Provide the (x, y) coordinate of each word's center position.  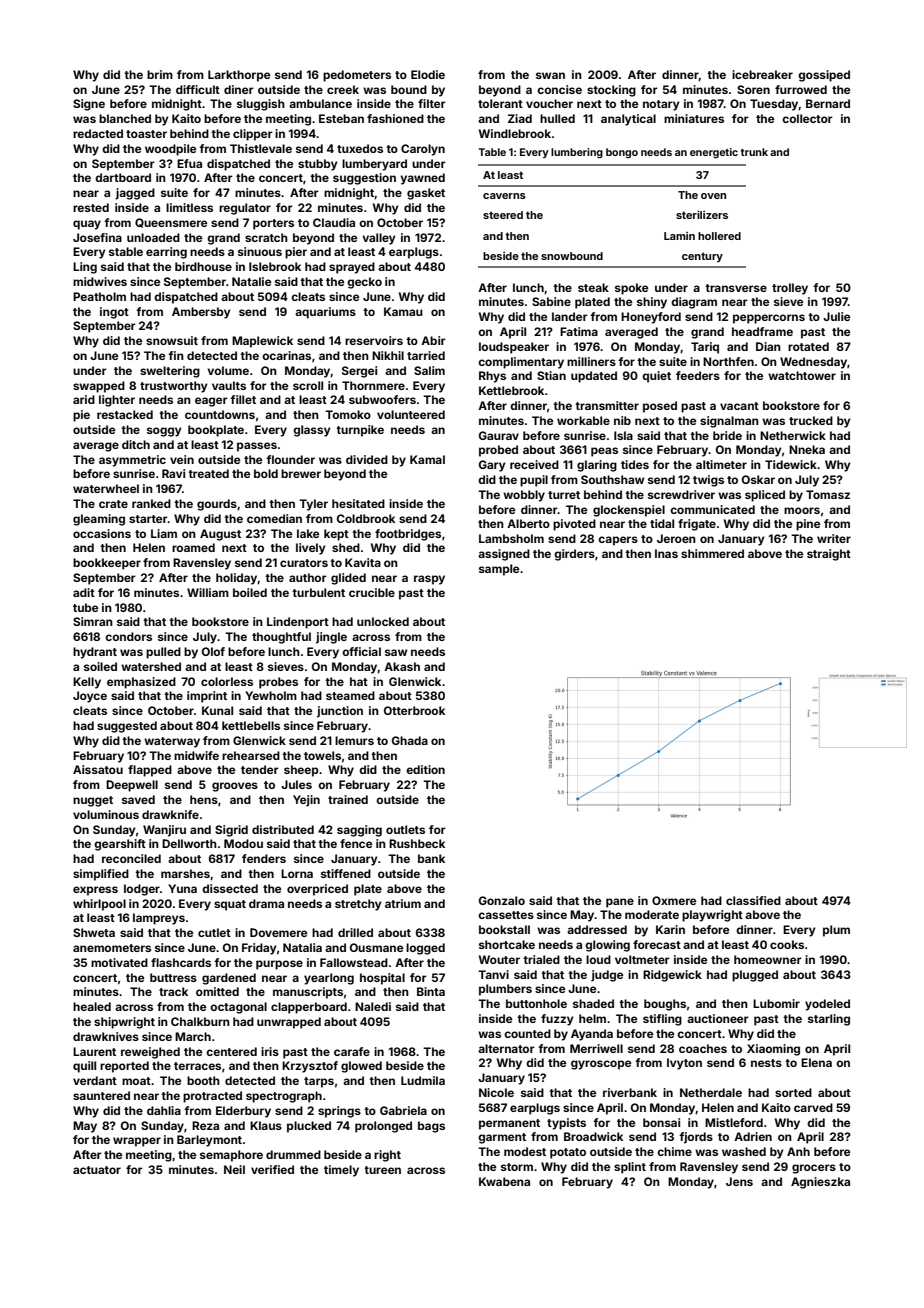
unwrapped (289, 1023)
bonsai (661, 1122)
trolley (790, 289)
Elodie (428, 74)
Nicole (496, 1092)
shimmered (712, 553)
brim (160, 74)
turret (564, 495)
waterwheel (106, 488)
